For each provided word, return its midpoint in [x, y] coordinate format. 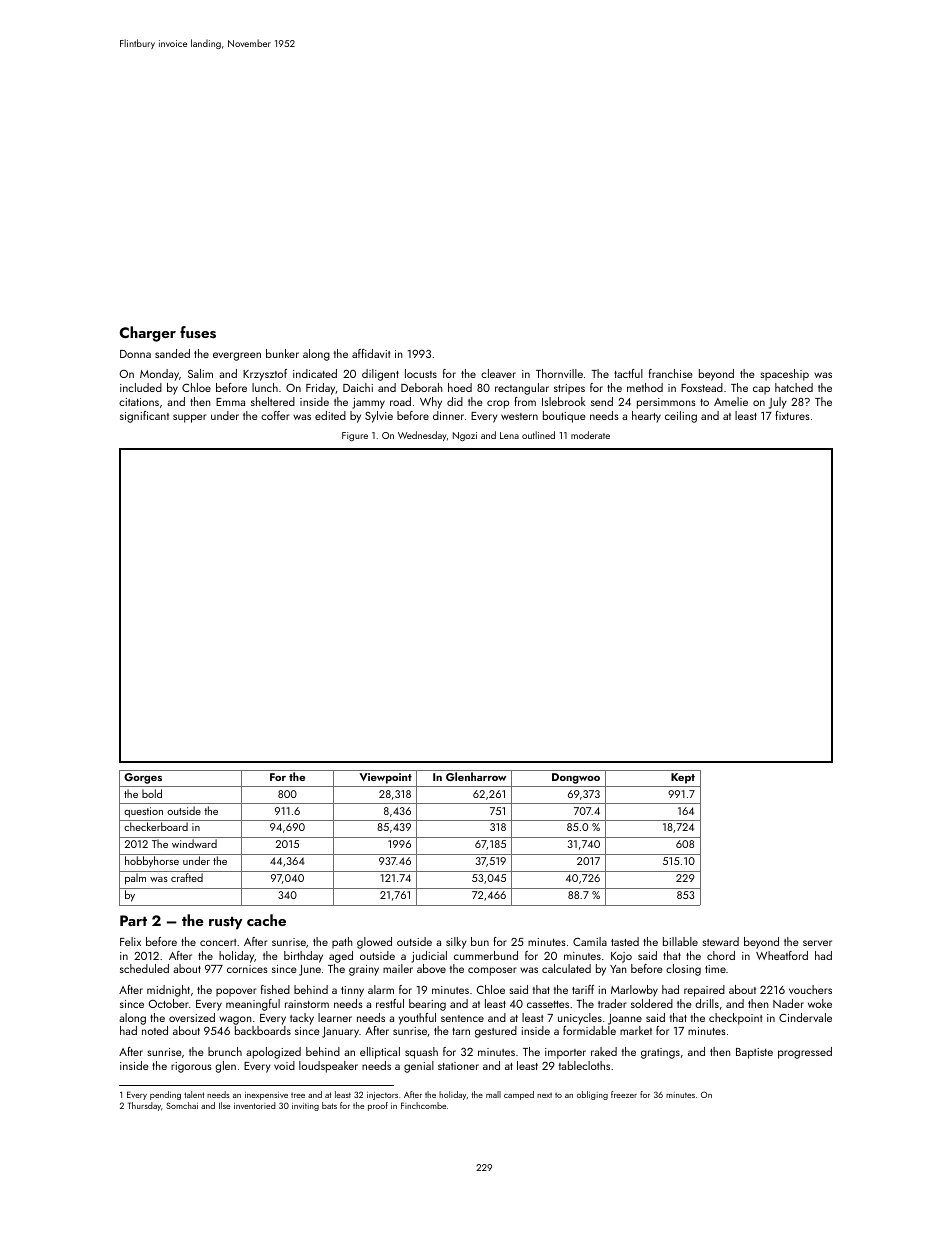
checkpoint [735, 1019]
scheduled [144, 968]
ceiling [681, 417]
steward [721, 941]
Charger [148, 334]
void [284, 1065]
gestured [496, 1032]
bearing [427, 1005]
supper [190, 418]
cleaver [498, 373]
